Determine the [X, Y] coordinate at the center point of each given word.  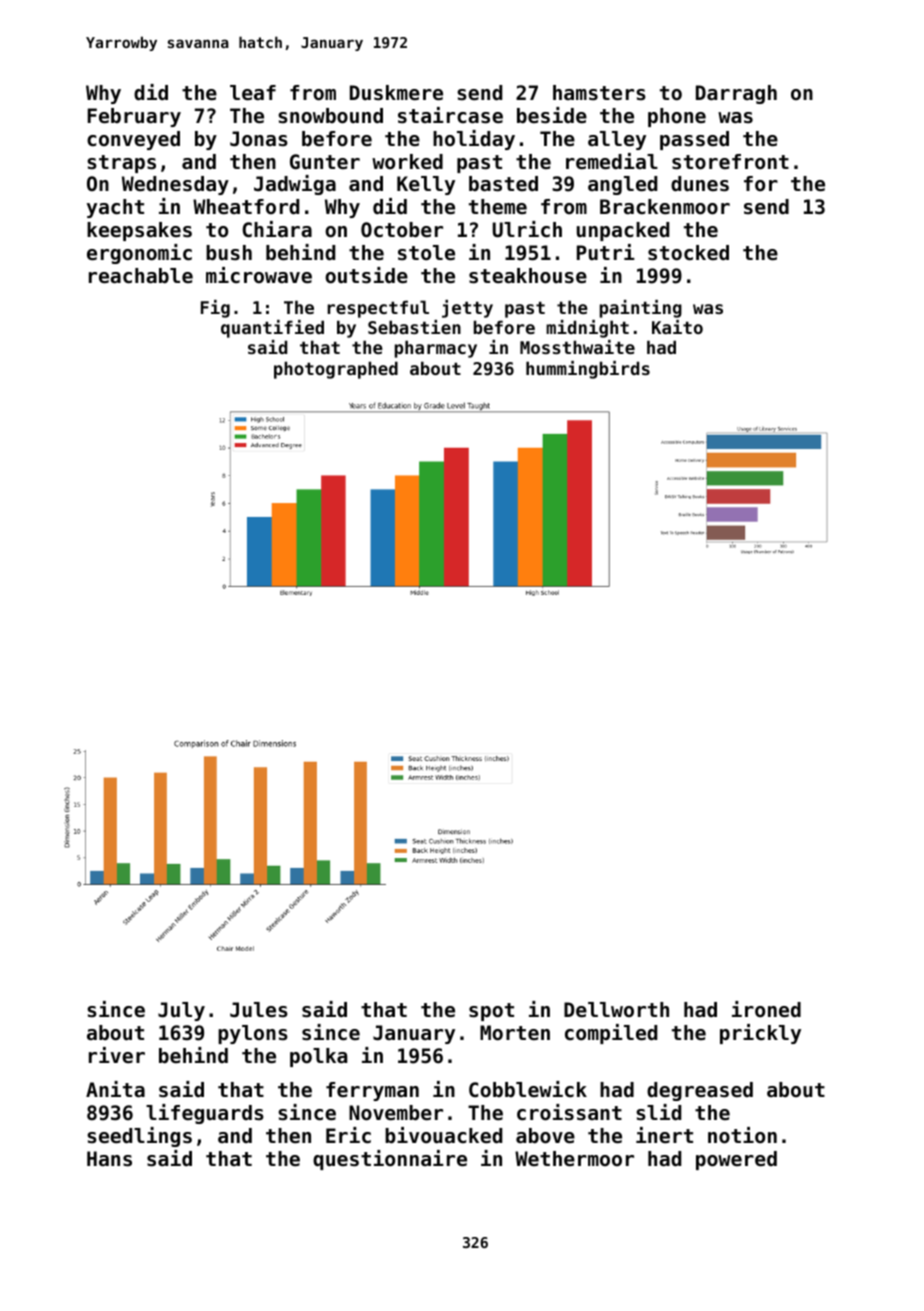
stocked [688, 253]
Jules [259, 1010]
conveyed [133, 140]
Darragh [736, 94]
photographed [336, 370]
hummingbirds [588, 370]
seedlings [139, 1137]
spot [491, 1012]
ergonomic [139, 254]
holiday [474, 140]
